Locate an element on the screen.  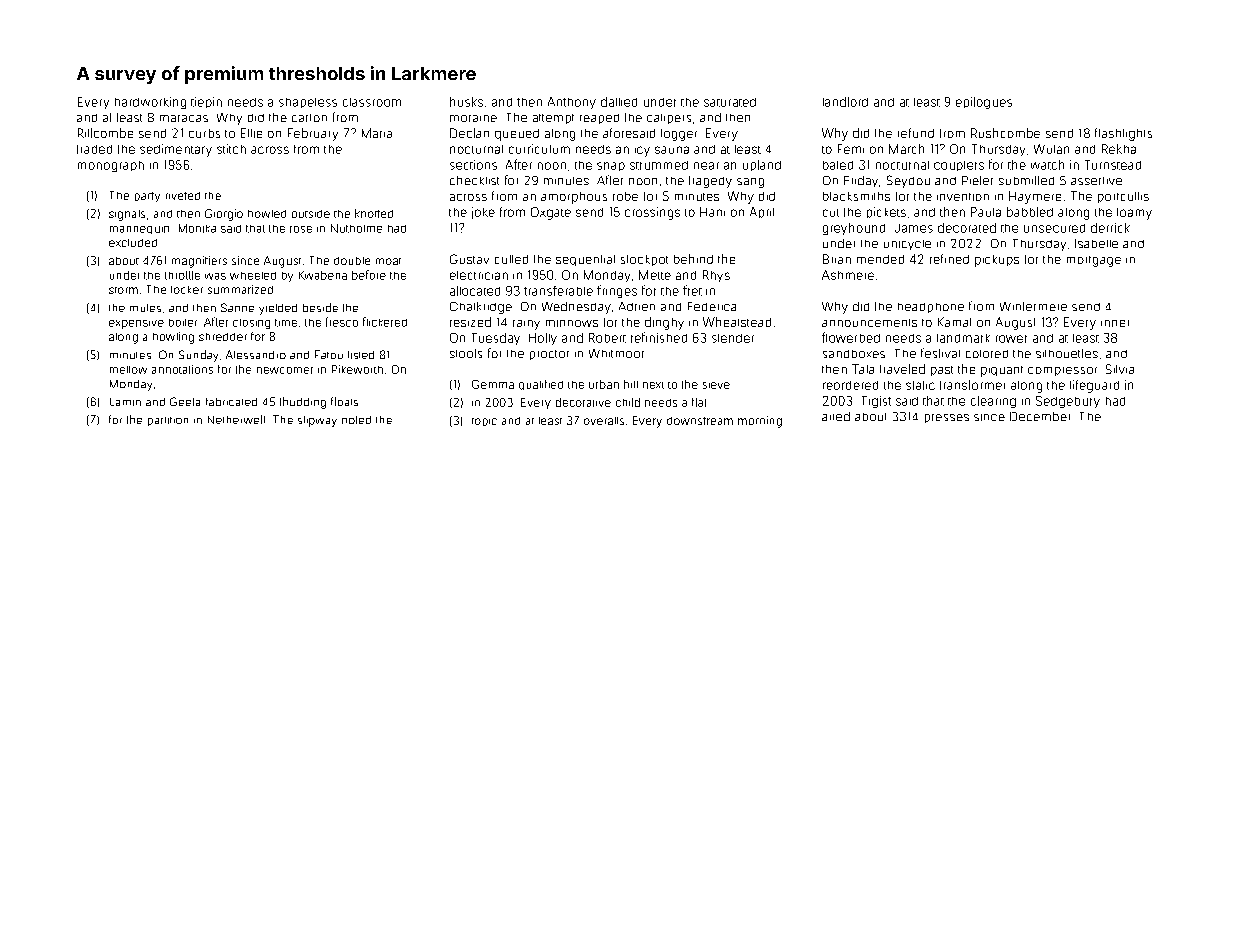
Wintermere is located at coordinates (1033, 306).
